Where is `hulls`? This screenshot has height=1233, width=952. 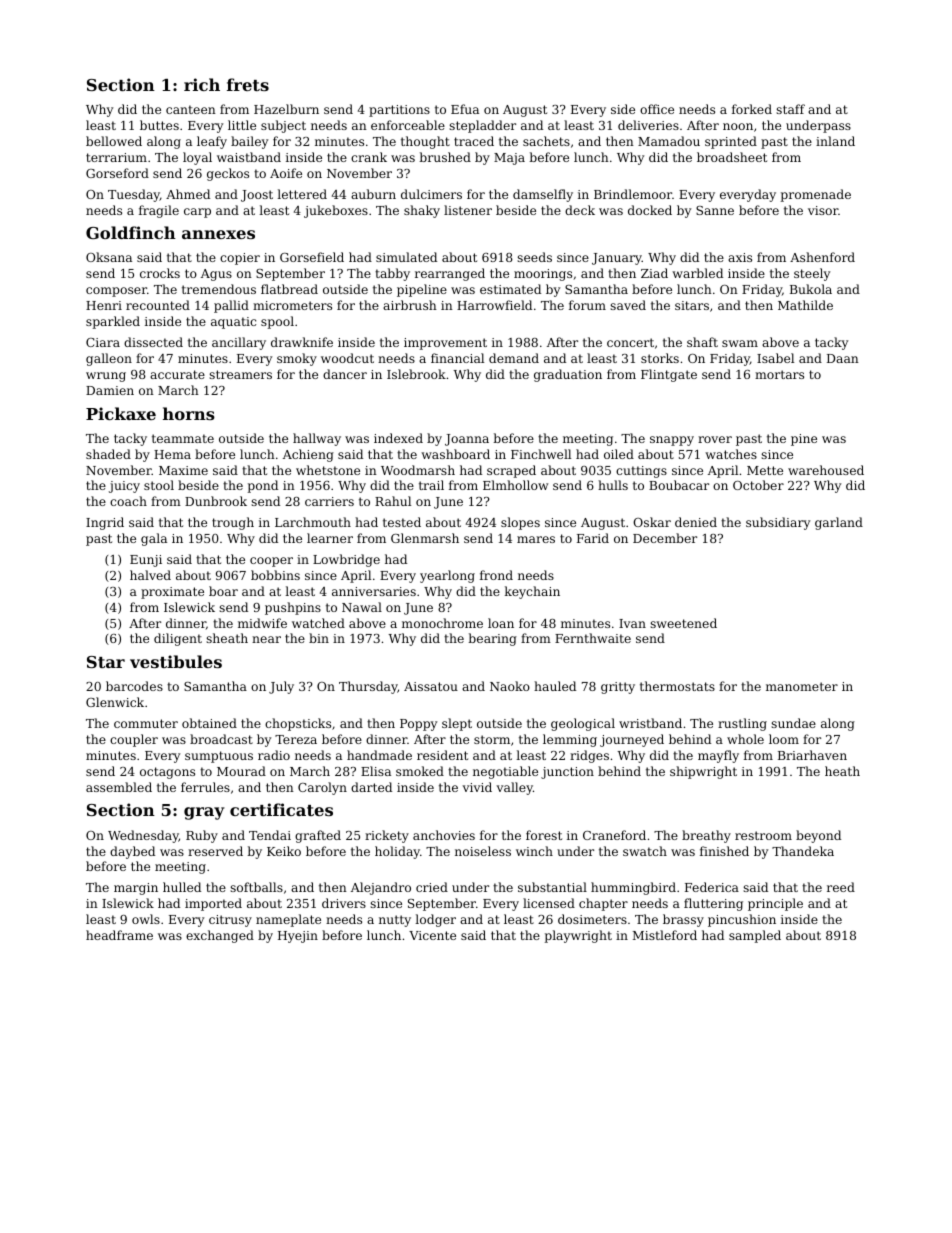
hulls is located at coordinates (613, 485).
